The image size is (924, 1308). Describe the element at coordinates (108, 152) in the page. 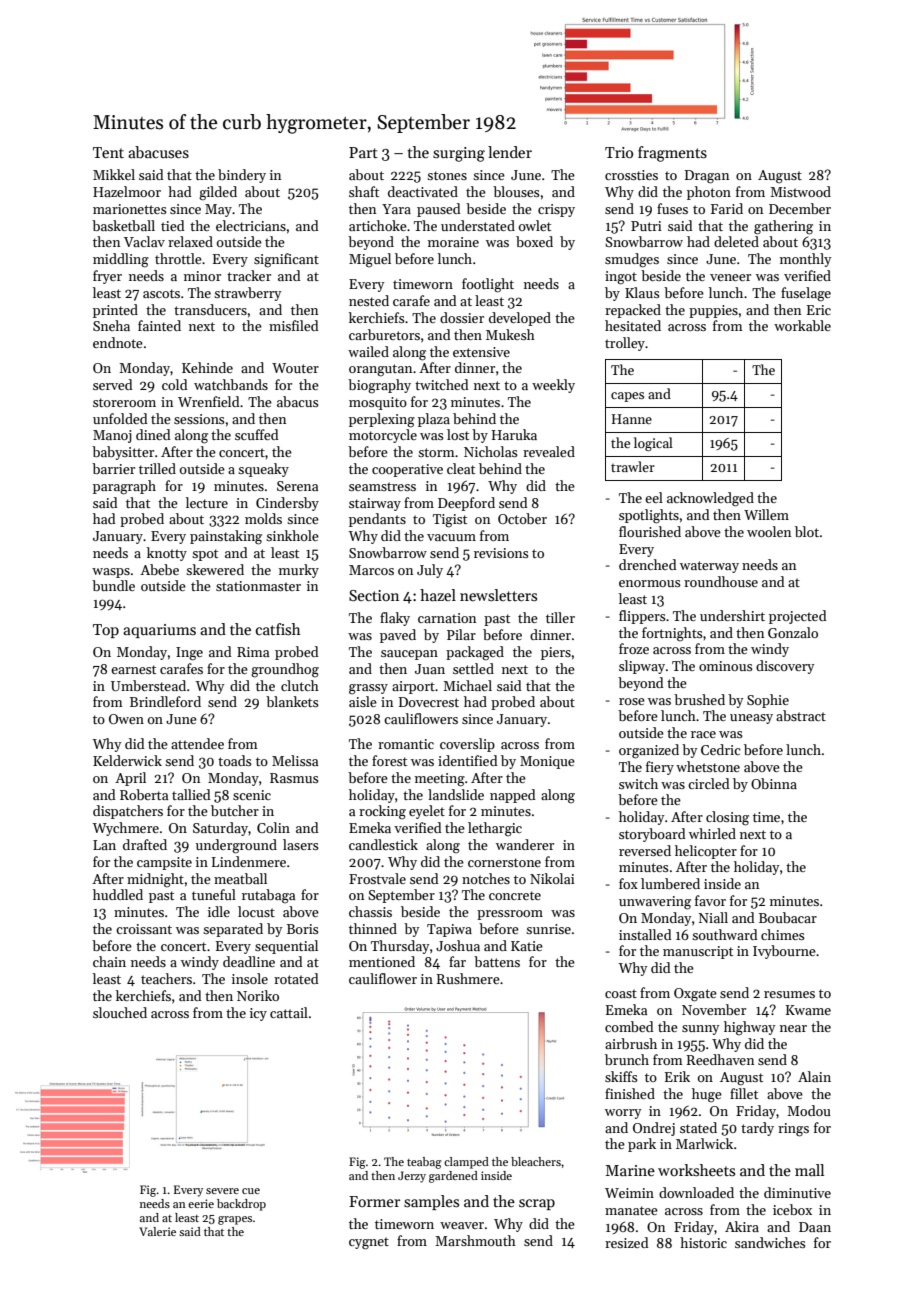

I see `Tent` at that location.
